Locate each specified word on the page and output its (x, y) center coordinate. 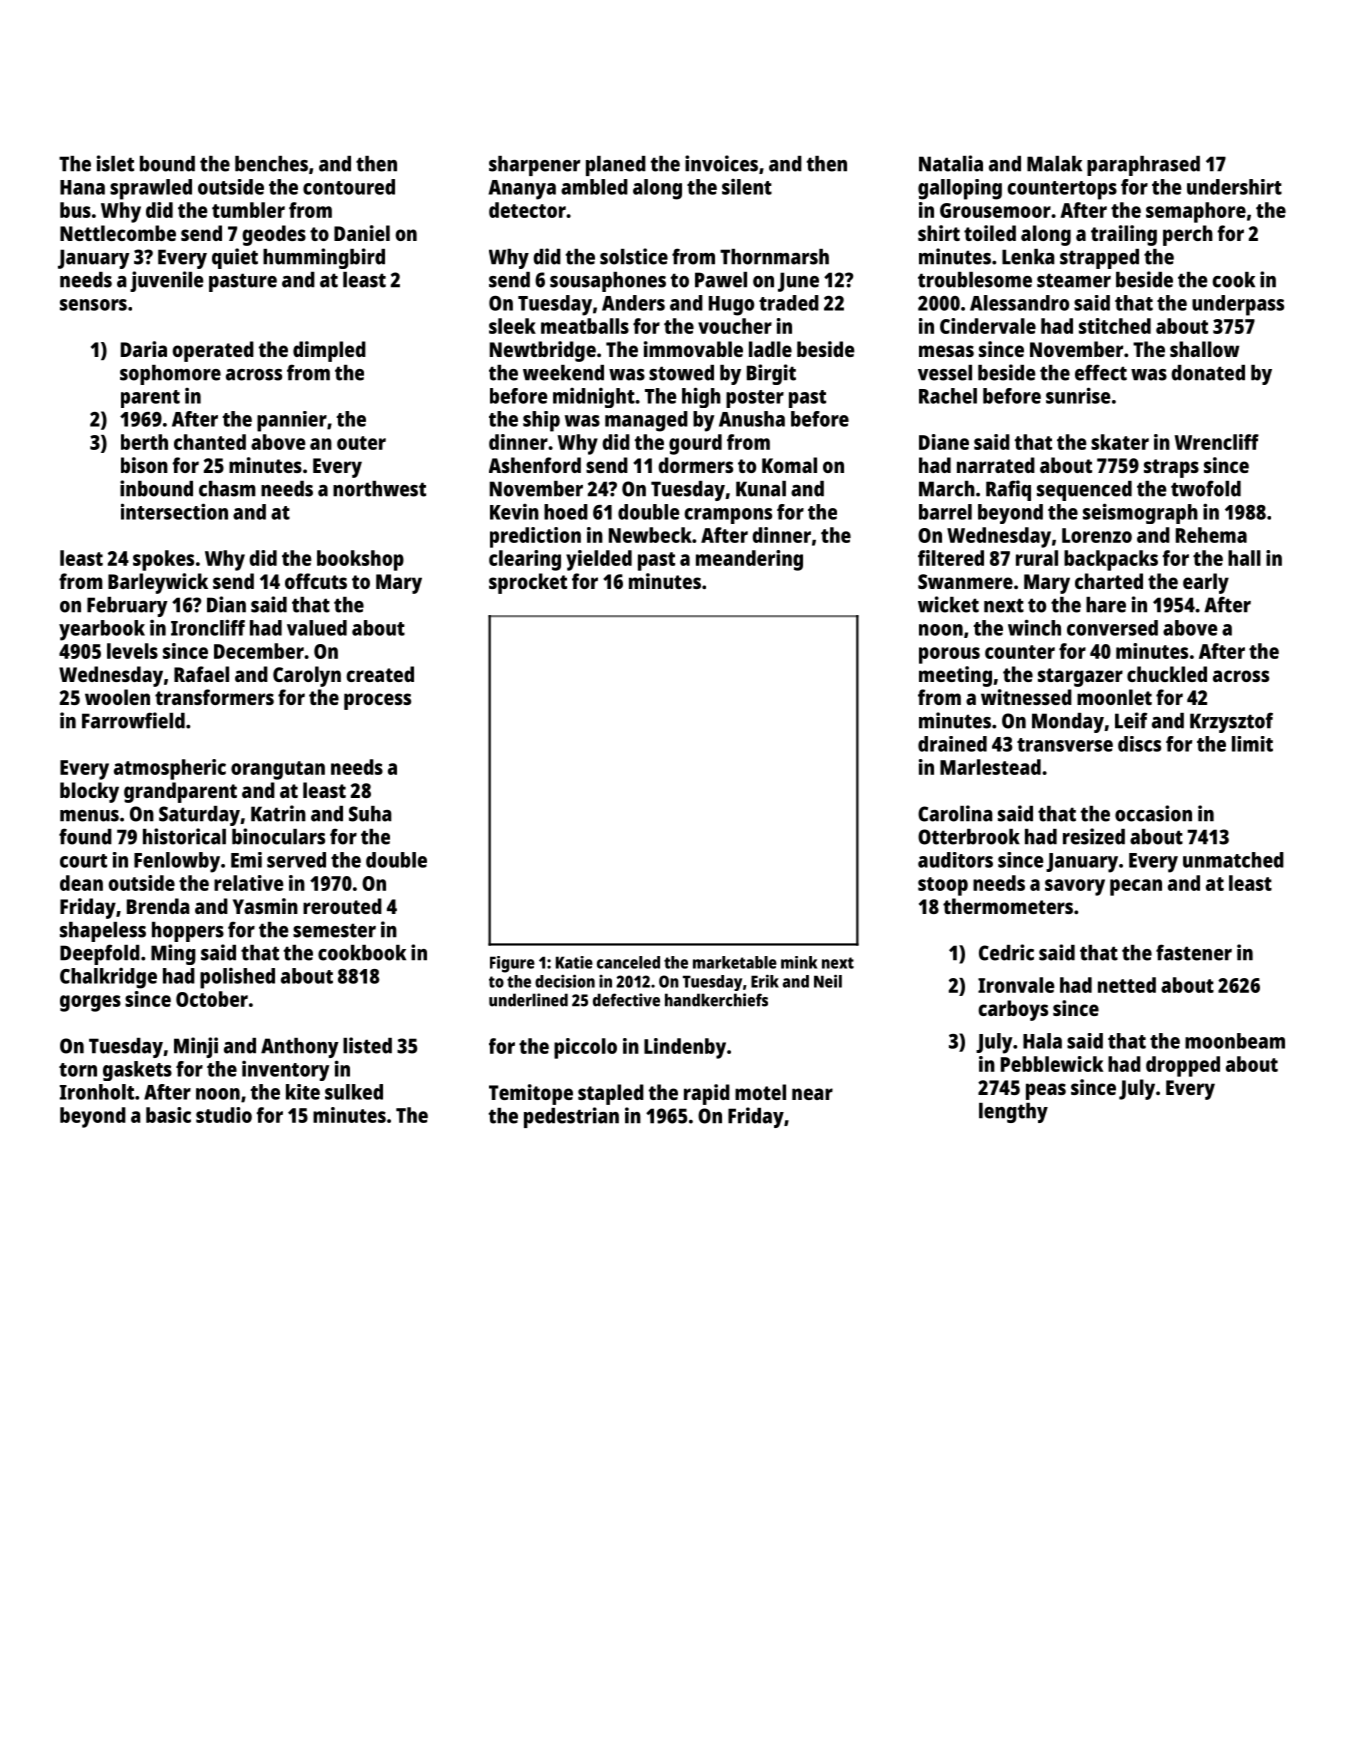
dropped (1183, 1066)
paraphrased (1143, 166)
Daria (144, 349)
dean (81, 883)
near (812, 1094)
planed (616, 166)
